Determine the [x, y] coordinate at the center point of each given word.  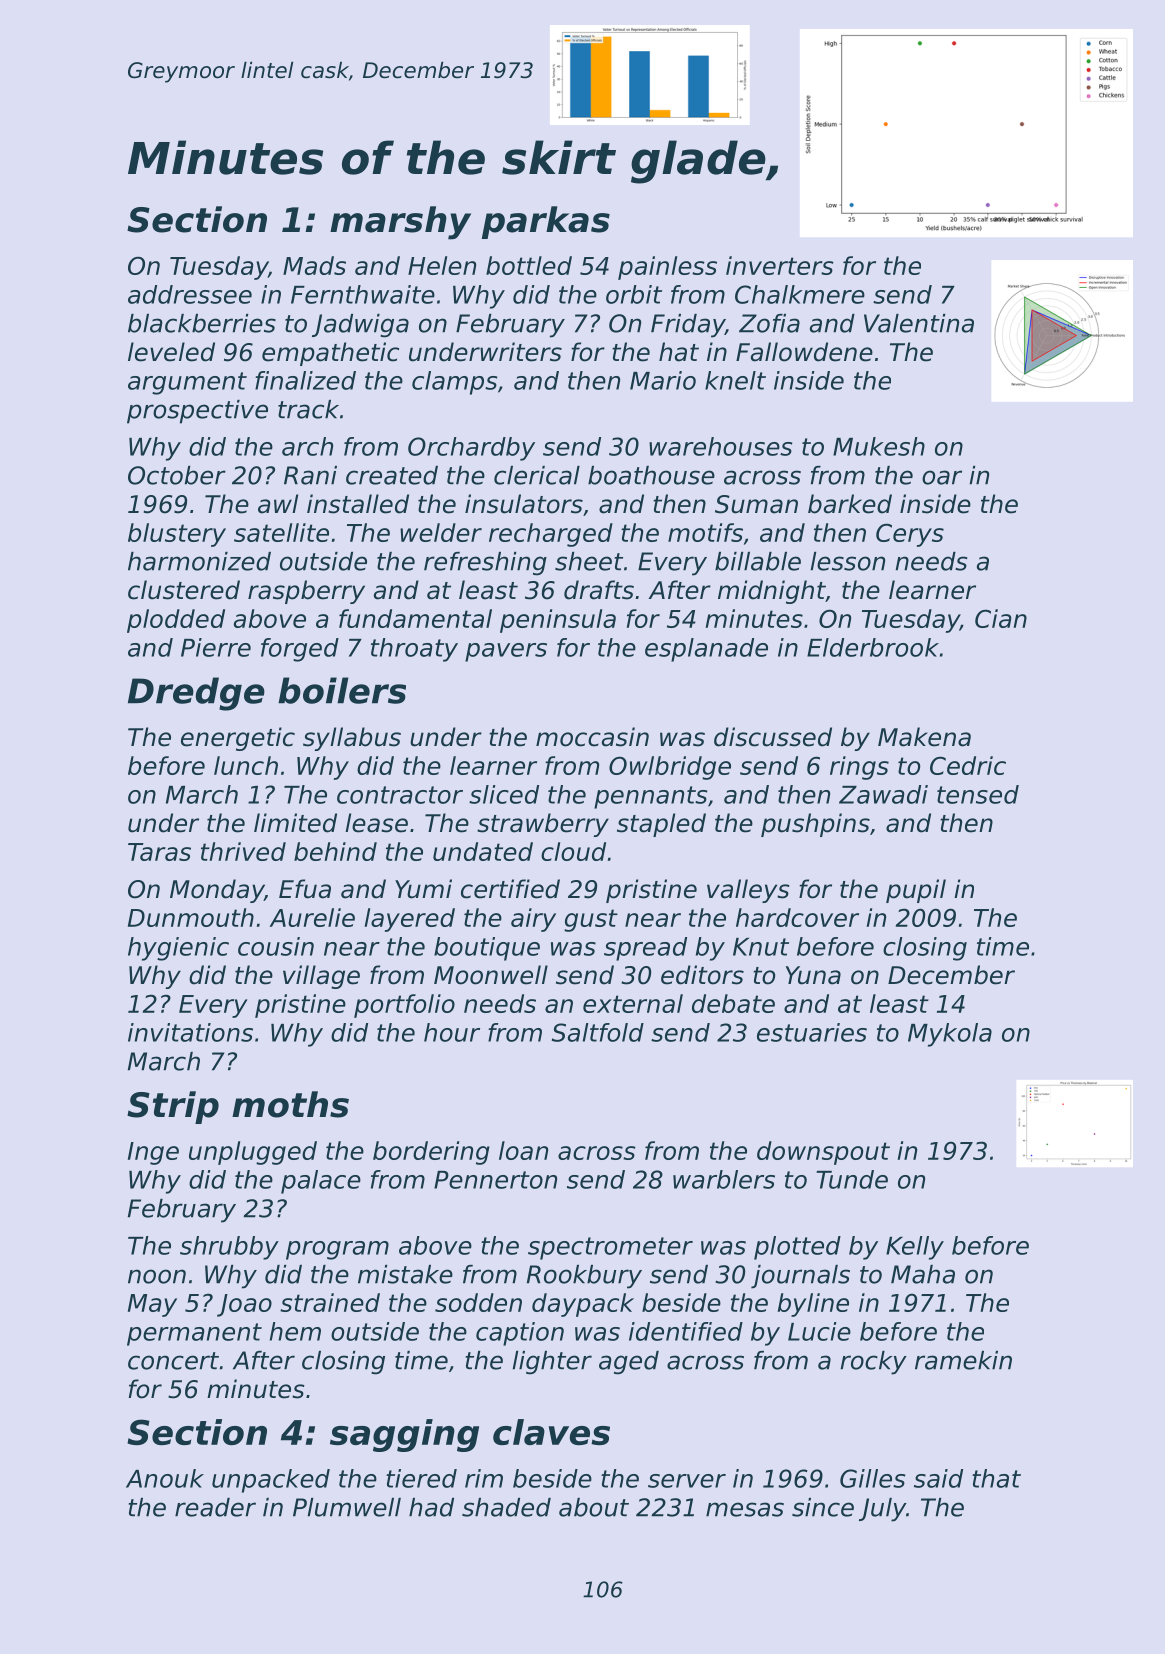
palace [321, 1182]
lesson [848, 561]
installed [358, 504]
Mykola [950, 1035]
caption [520, 1334]
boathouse [651, 475]
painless [667, 268]
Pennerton [495, 1180]
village [321, 977]
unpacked [271, 1481]
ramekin [963, 1360]
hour [452, 1032]
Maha [923, 1274]
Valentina [919, 323]
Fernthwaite [363, 294]
